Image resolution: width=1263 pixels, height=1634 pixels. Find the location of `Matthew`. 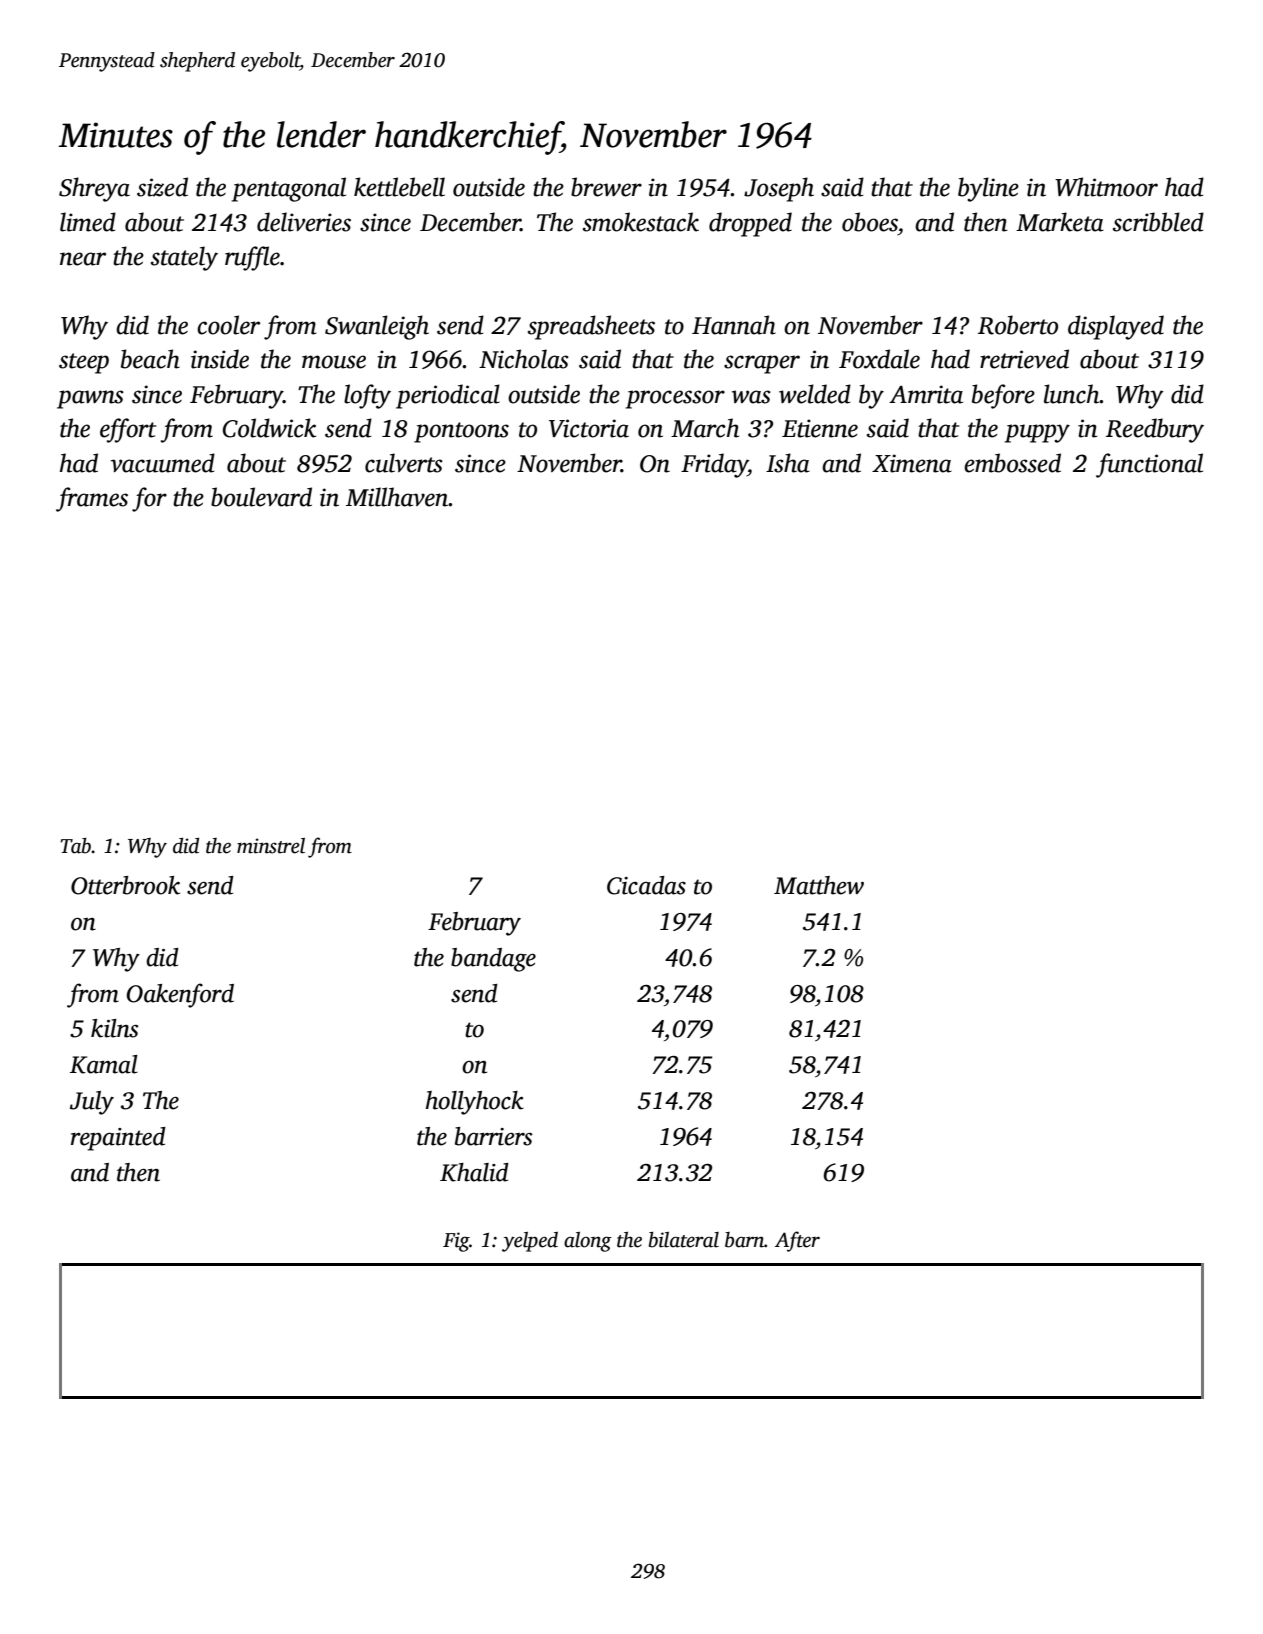

Matthew is located at coordinates (819, 885).
